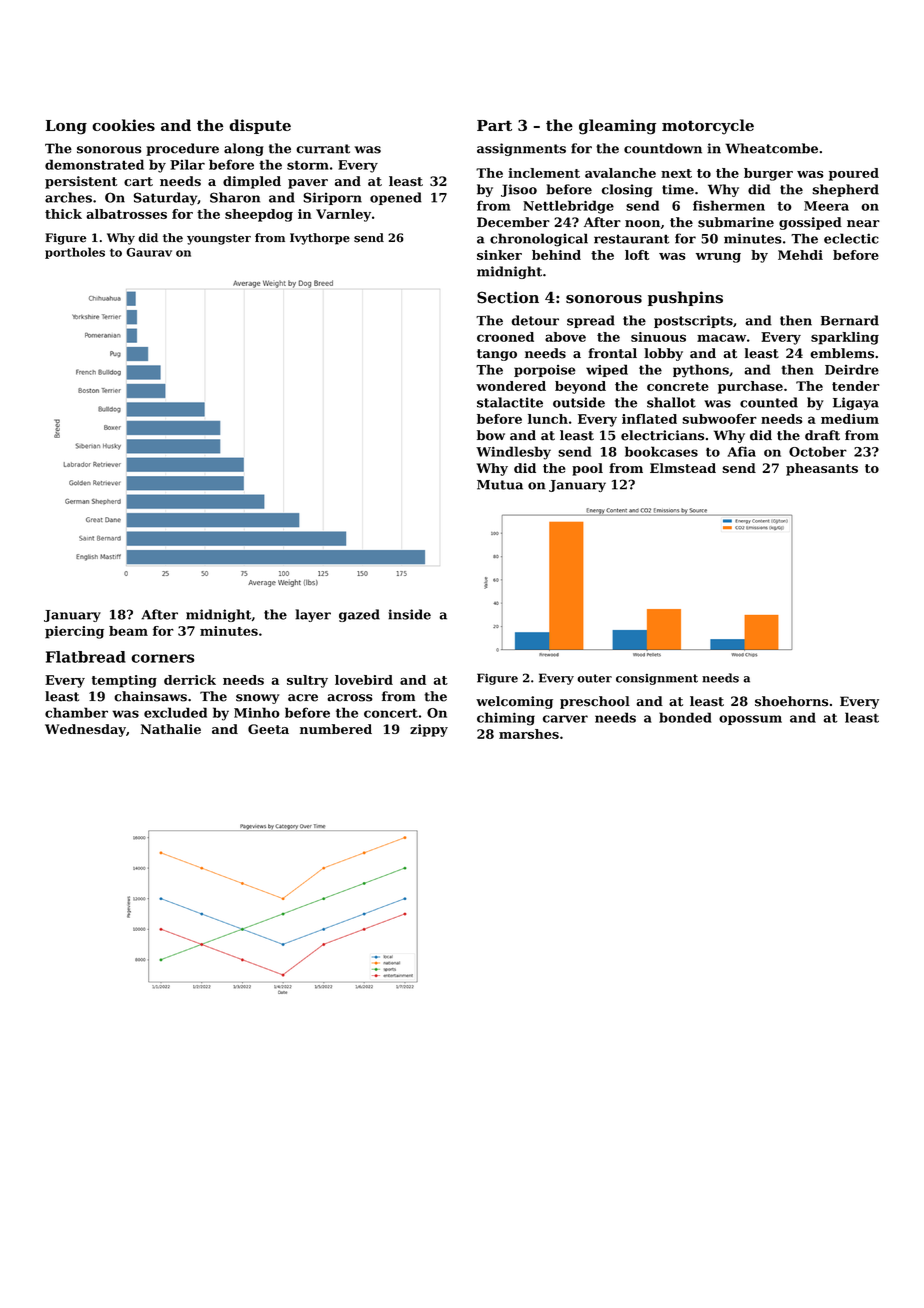 Image resolution: width=924 pixels, height=1308 pixels. I want to click on sultry, so click(307, 681).
